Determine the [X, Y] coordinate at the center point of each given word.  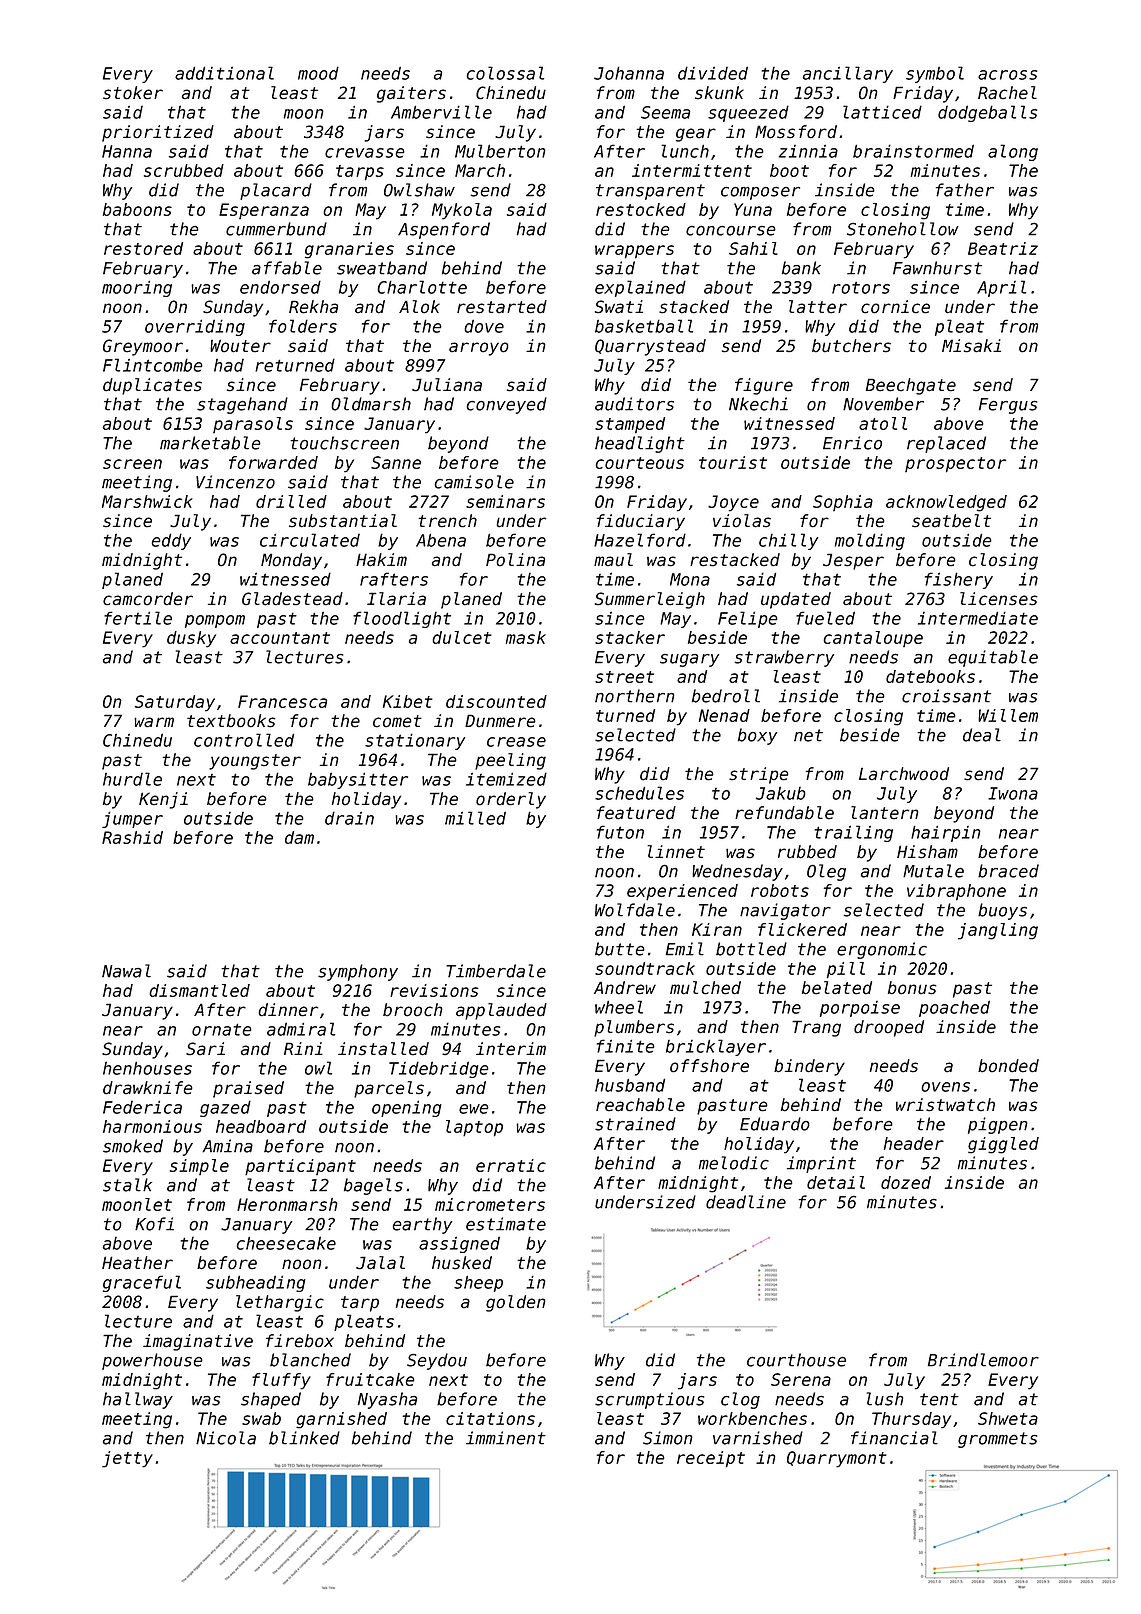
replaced [946, 444]
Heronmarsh [287, 1204]
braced [1008, 871]
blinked [304, 1438]
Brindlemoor [983, 1360]
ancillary [848, 74]
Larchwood [904, 774]
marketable [210, 443]
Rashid [132, 837]
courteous [639, 463]
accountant [280, 638]
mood [318, 73]
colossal [505, 73]
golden [515, 1303]
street [624, 677]
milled [475, 818]
